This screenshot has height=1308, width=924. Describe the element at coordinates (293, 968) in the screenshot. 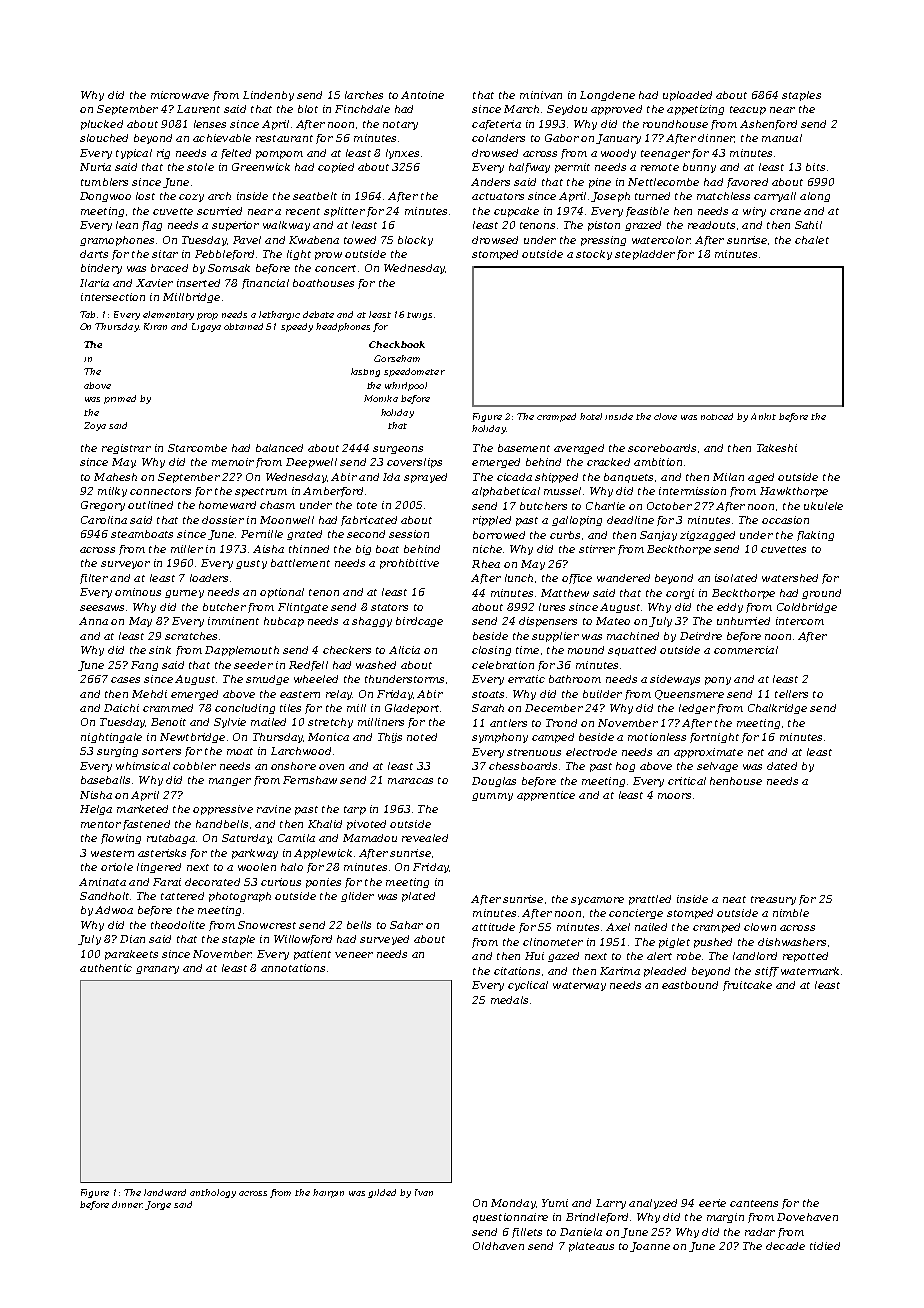

I see `annotations` at that location.
